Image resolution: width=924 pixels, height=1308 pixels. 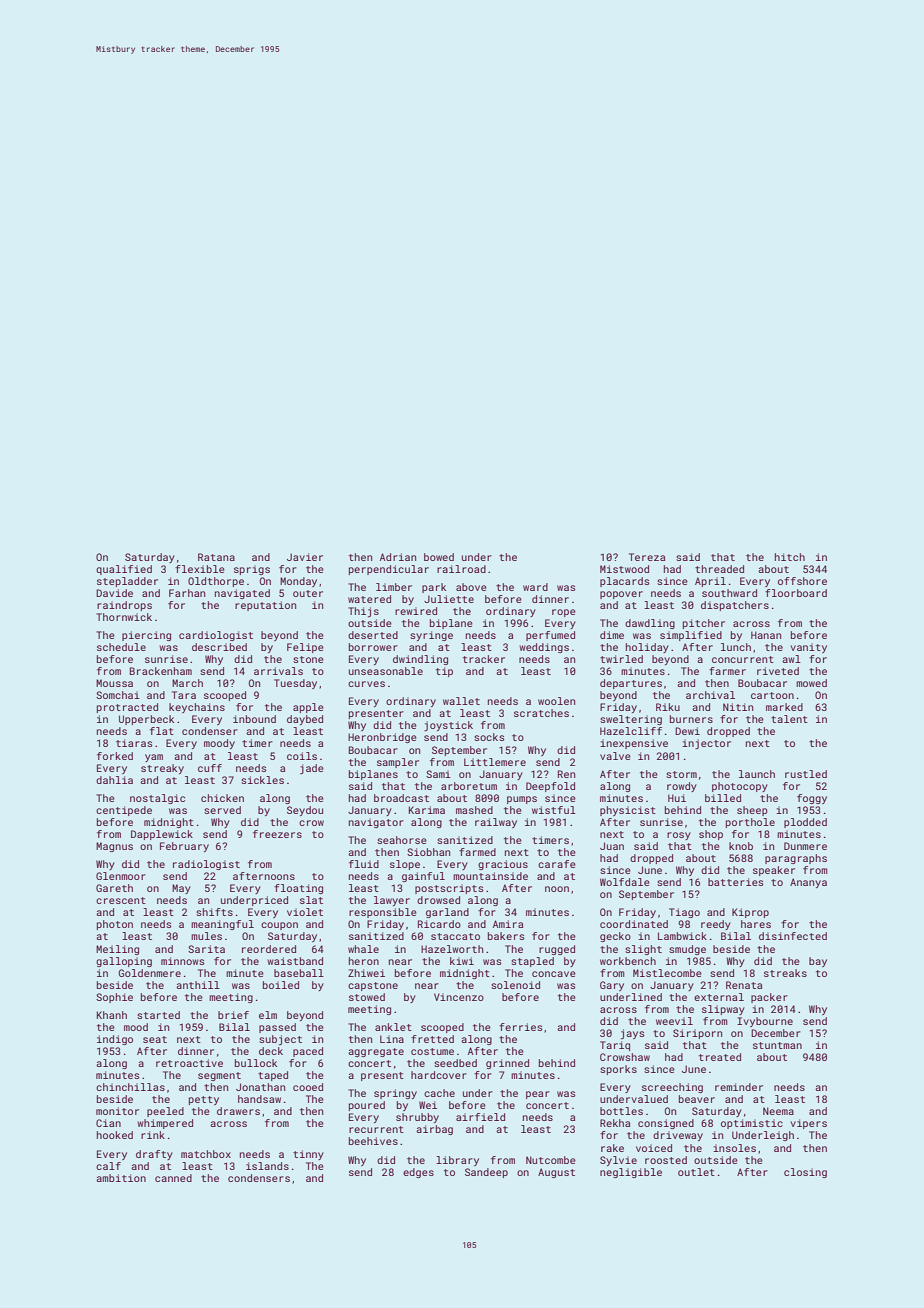 I want to click on ambition, so click(x=121, y=1178).
